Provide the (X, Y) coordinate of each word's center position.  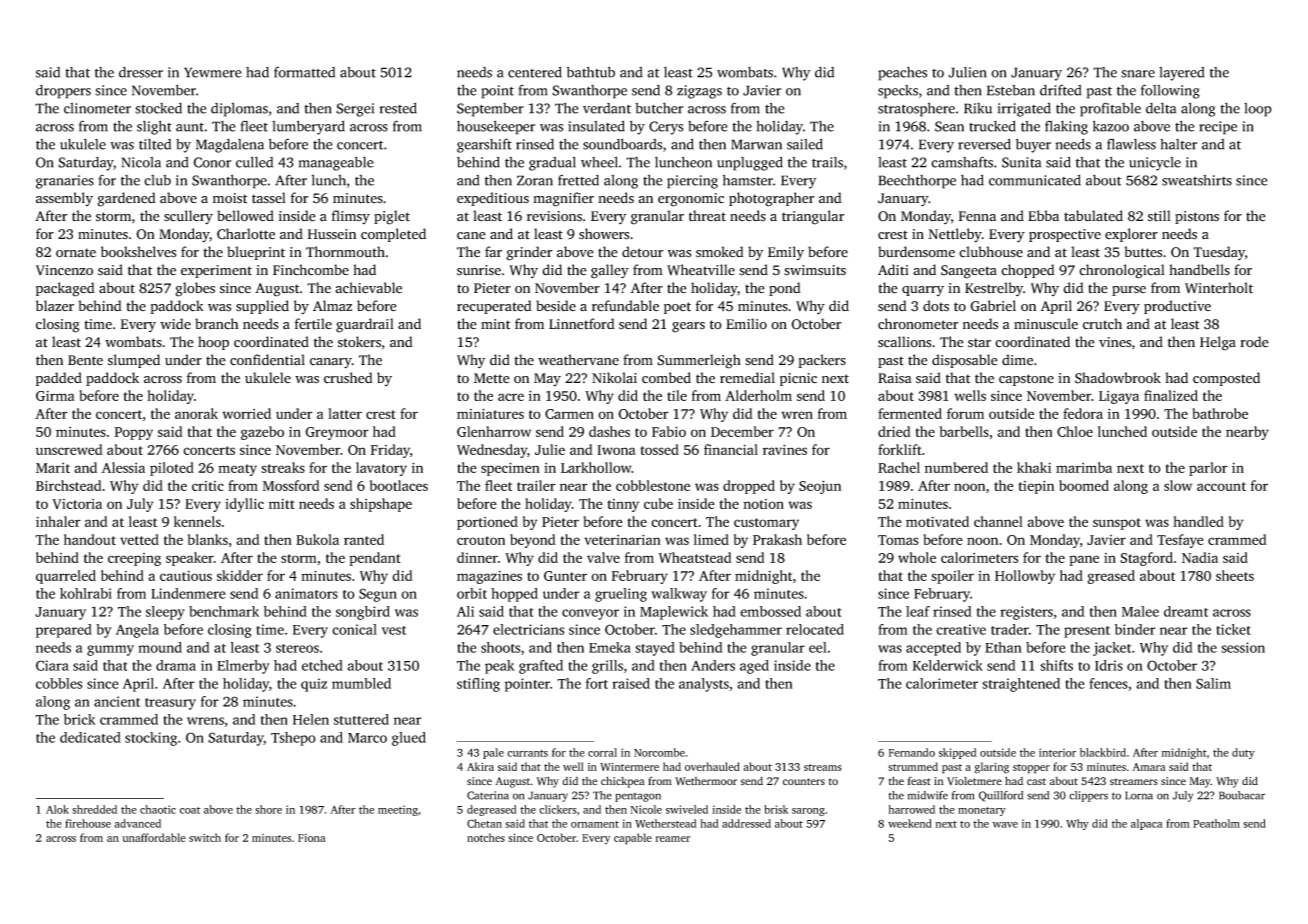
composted (1226, 379)
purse (1129, 291)
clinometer (97, 108)
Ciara (52, 665)
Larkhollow (596, 467)
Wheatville (701, 270)
